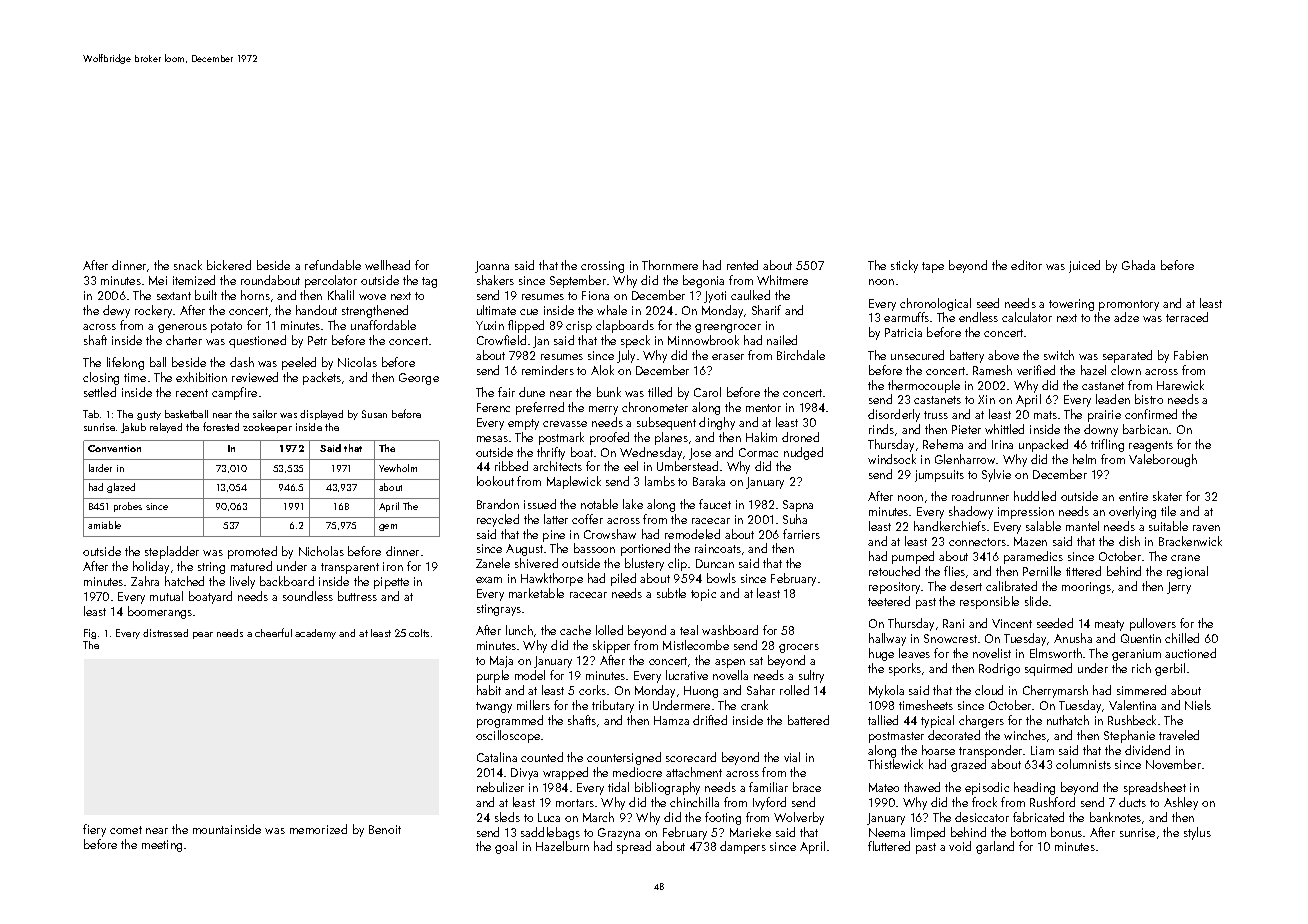 The width and height of the image is (1308, 924). Describe the element at coordinates (162, 846) in the image. I see `meeting` at that location.
